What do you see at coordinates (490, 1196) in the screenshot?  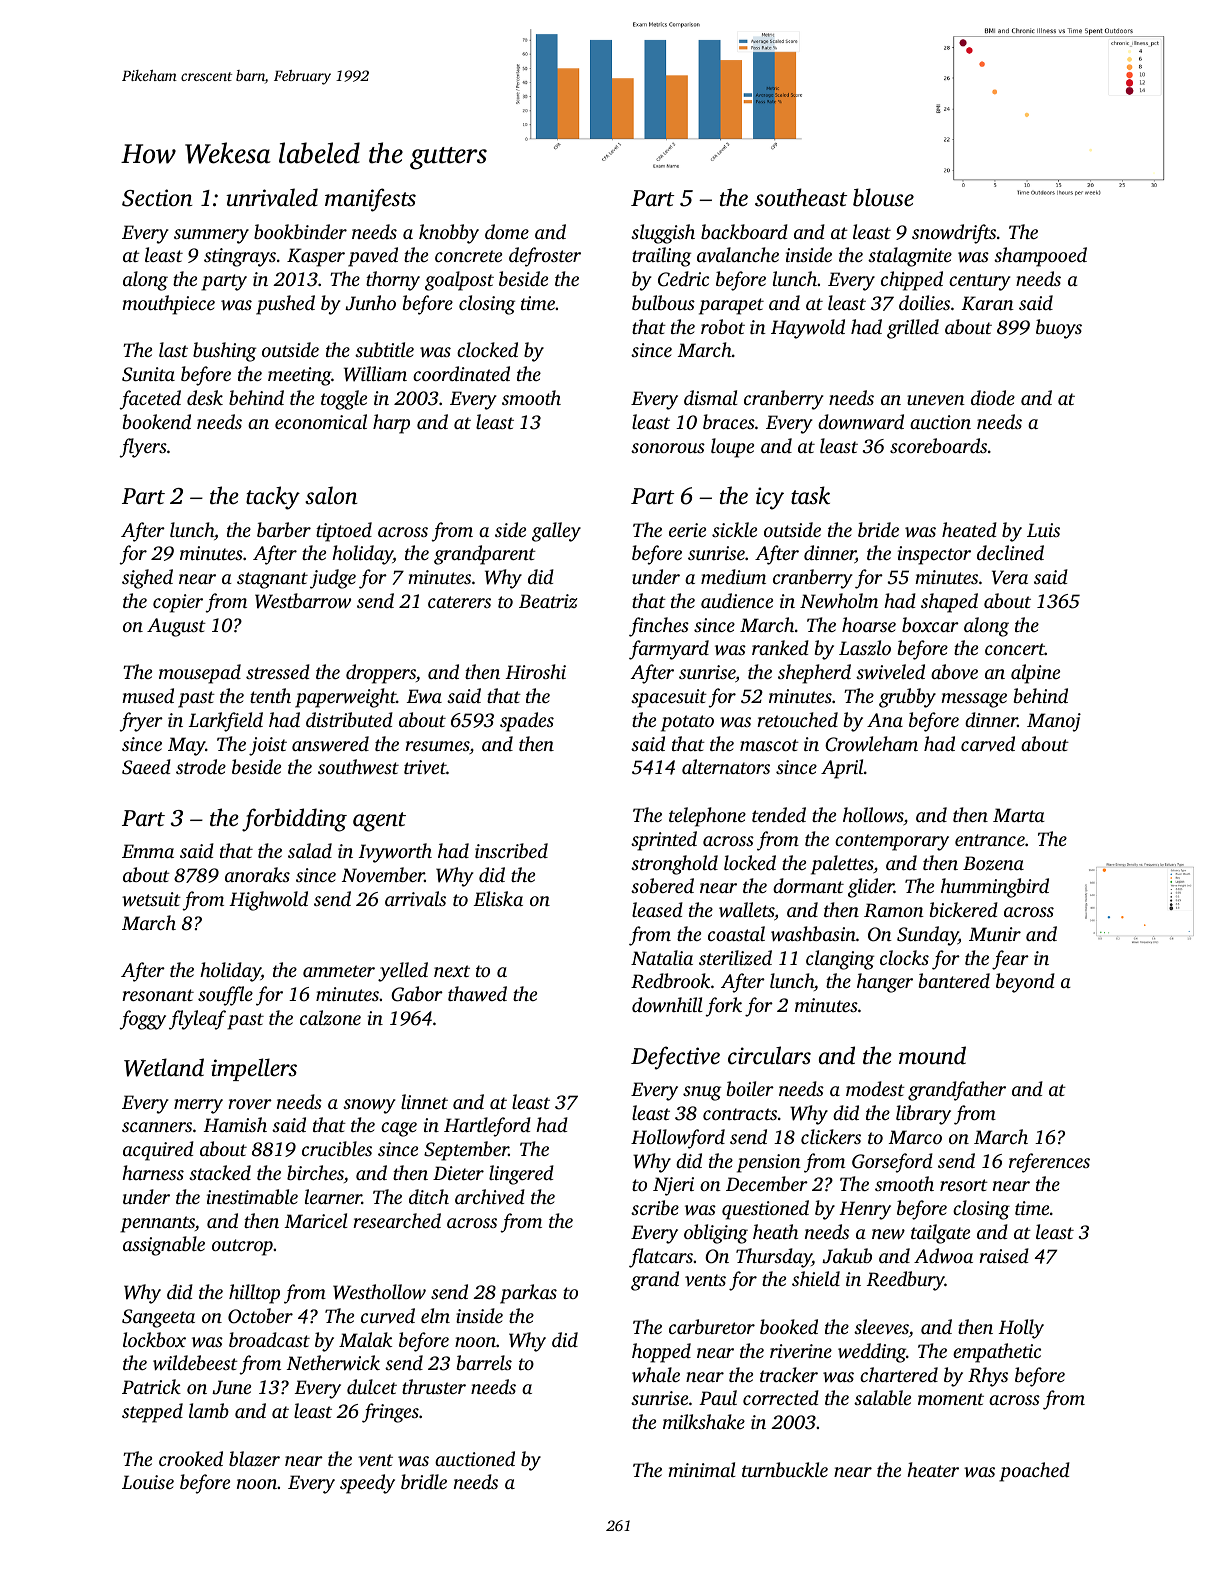 I see `archived` at bounding box center [490, 1196].
